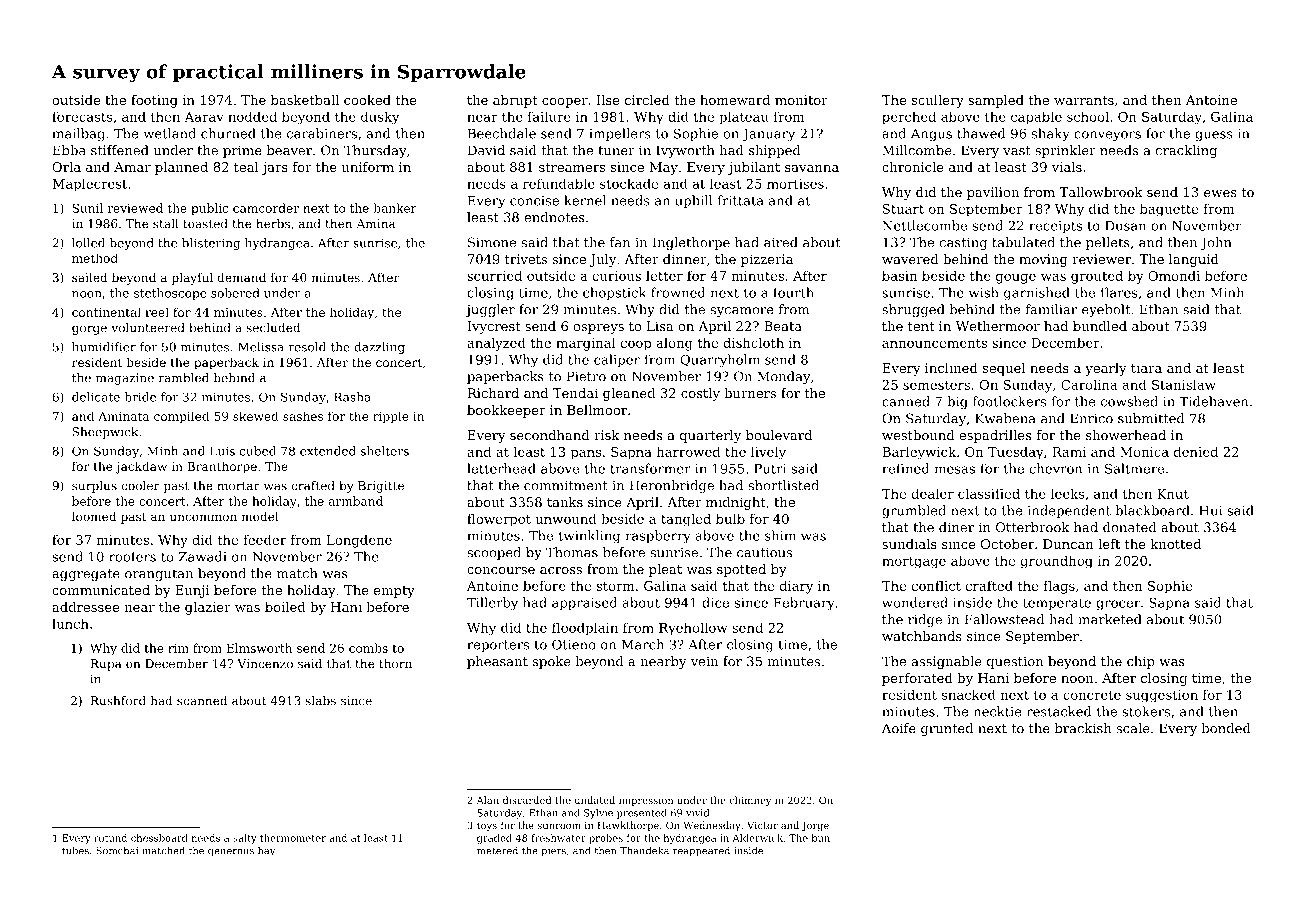 The image size is (1308, 924). What do you see at coordinates (154, 101) in the image?
I see `footing` at bounding box center [154, 101].
